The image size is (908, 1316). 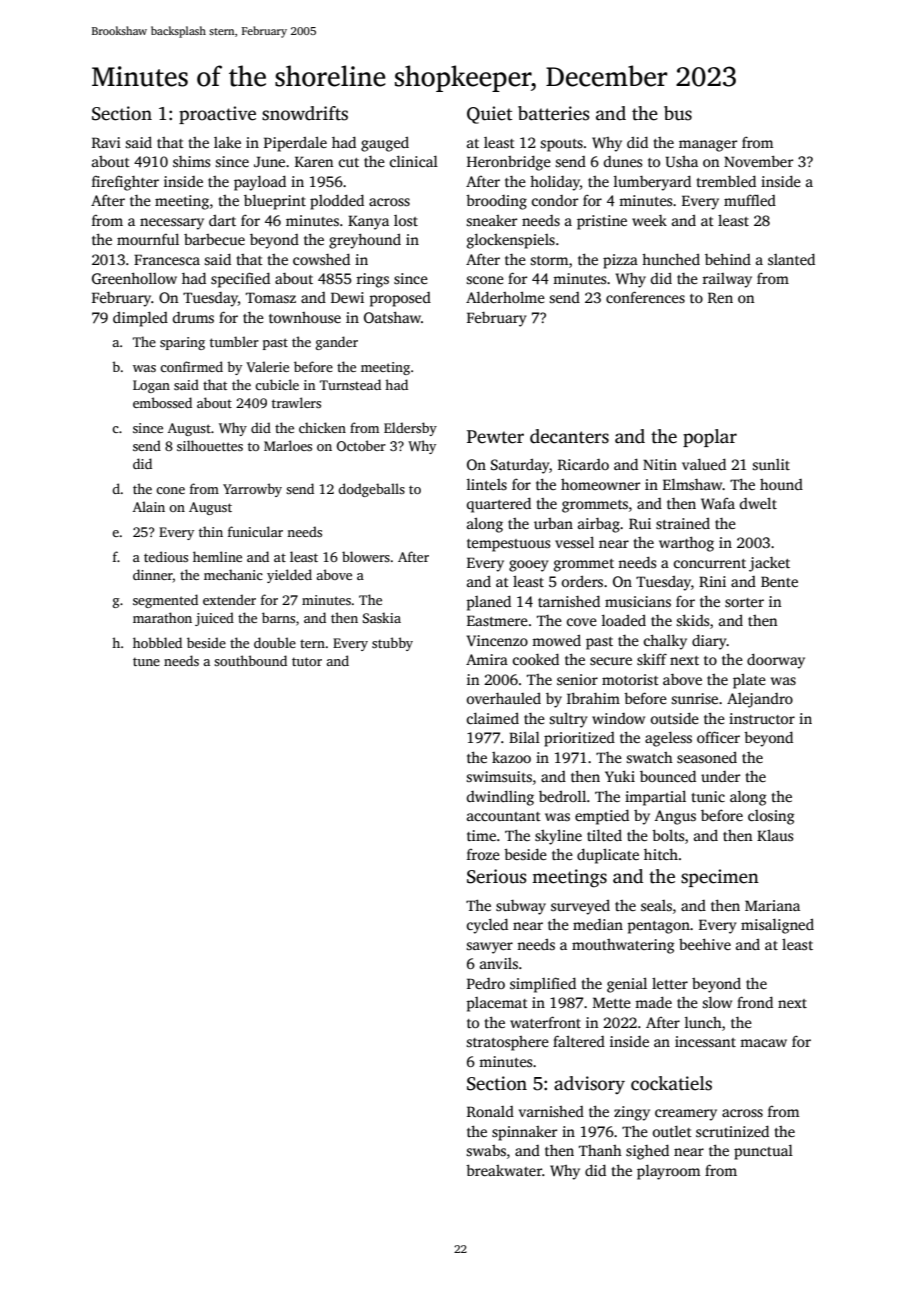 I want to click on incessant, so click(x=705, y=1041).
